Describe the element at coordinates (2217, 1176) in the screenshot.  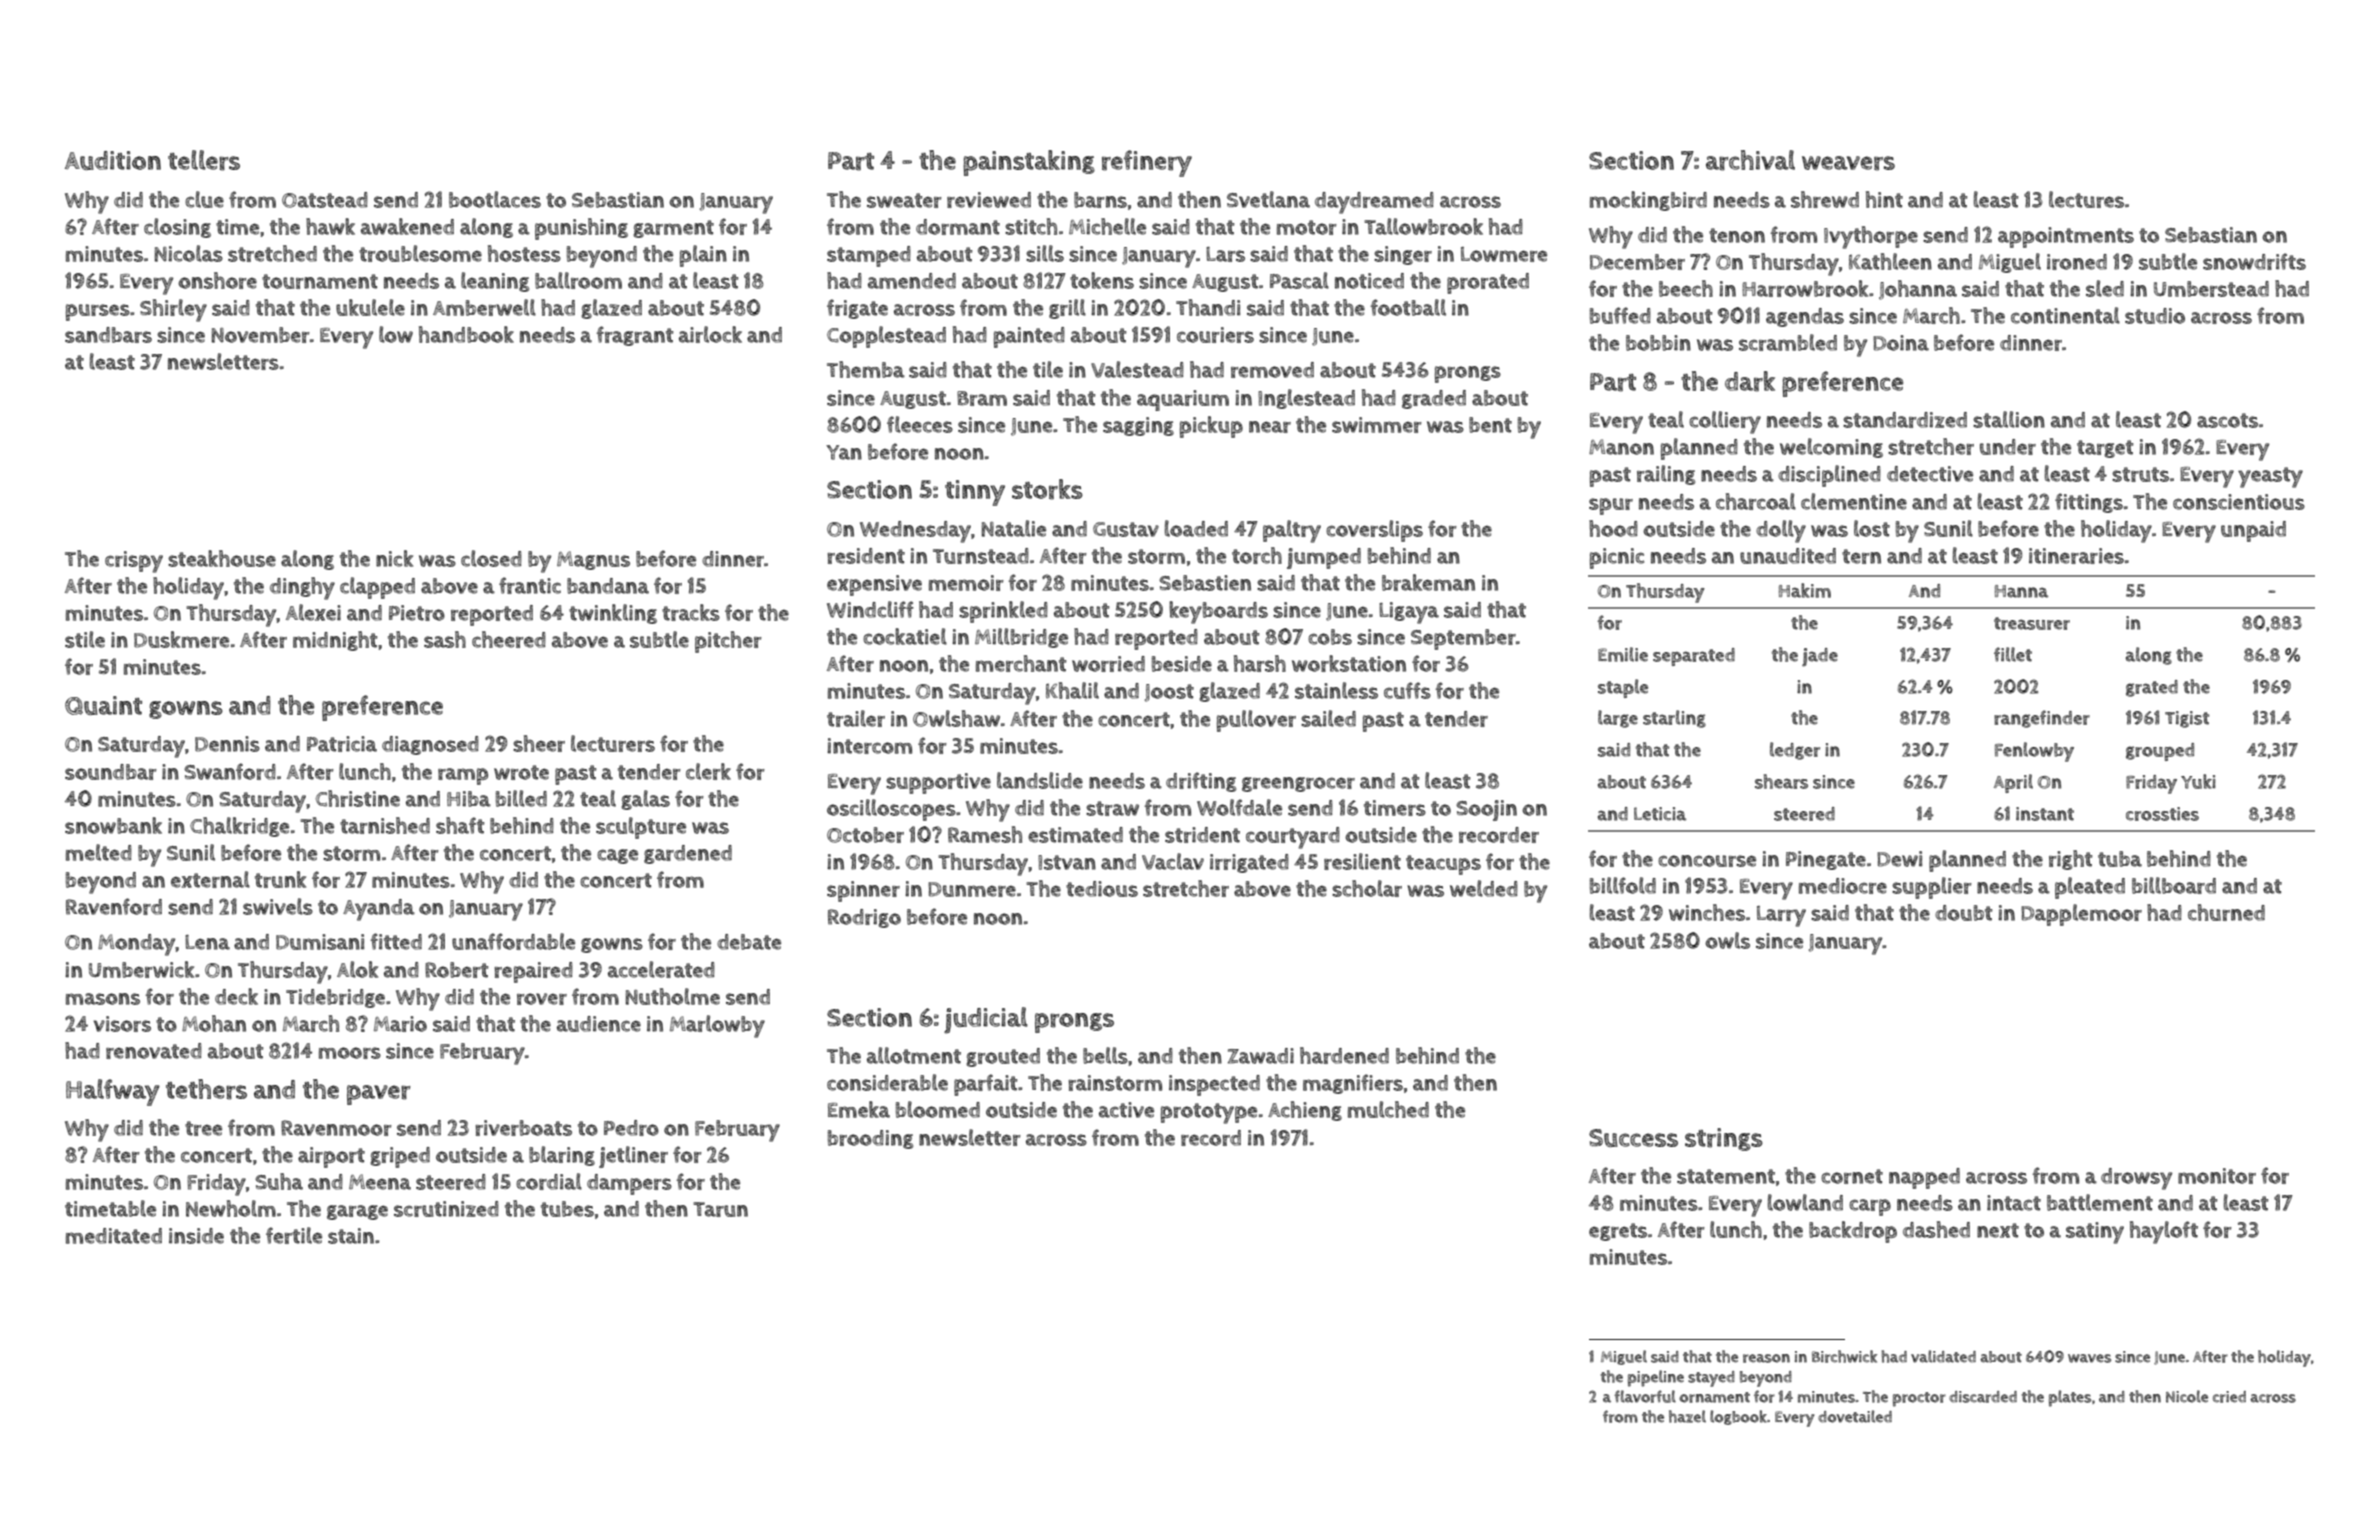
I see `monitor` at that location.
